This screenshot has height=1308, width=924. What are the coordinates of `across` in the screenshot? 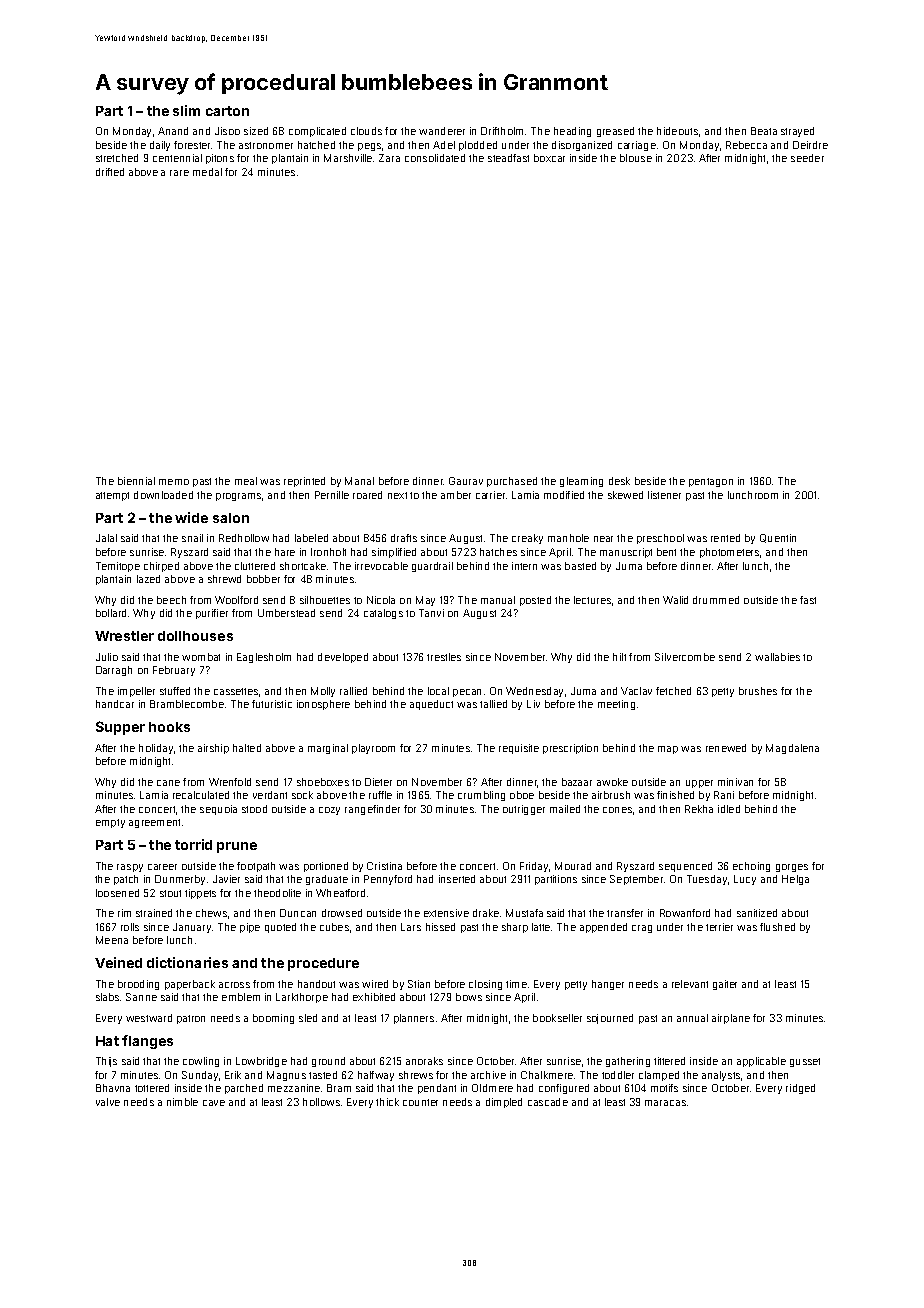 It's located at (234, 985).
